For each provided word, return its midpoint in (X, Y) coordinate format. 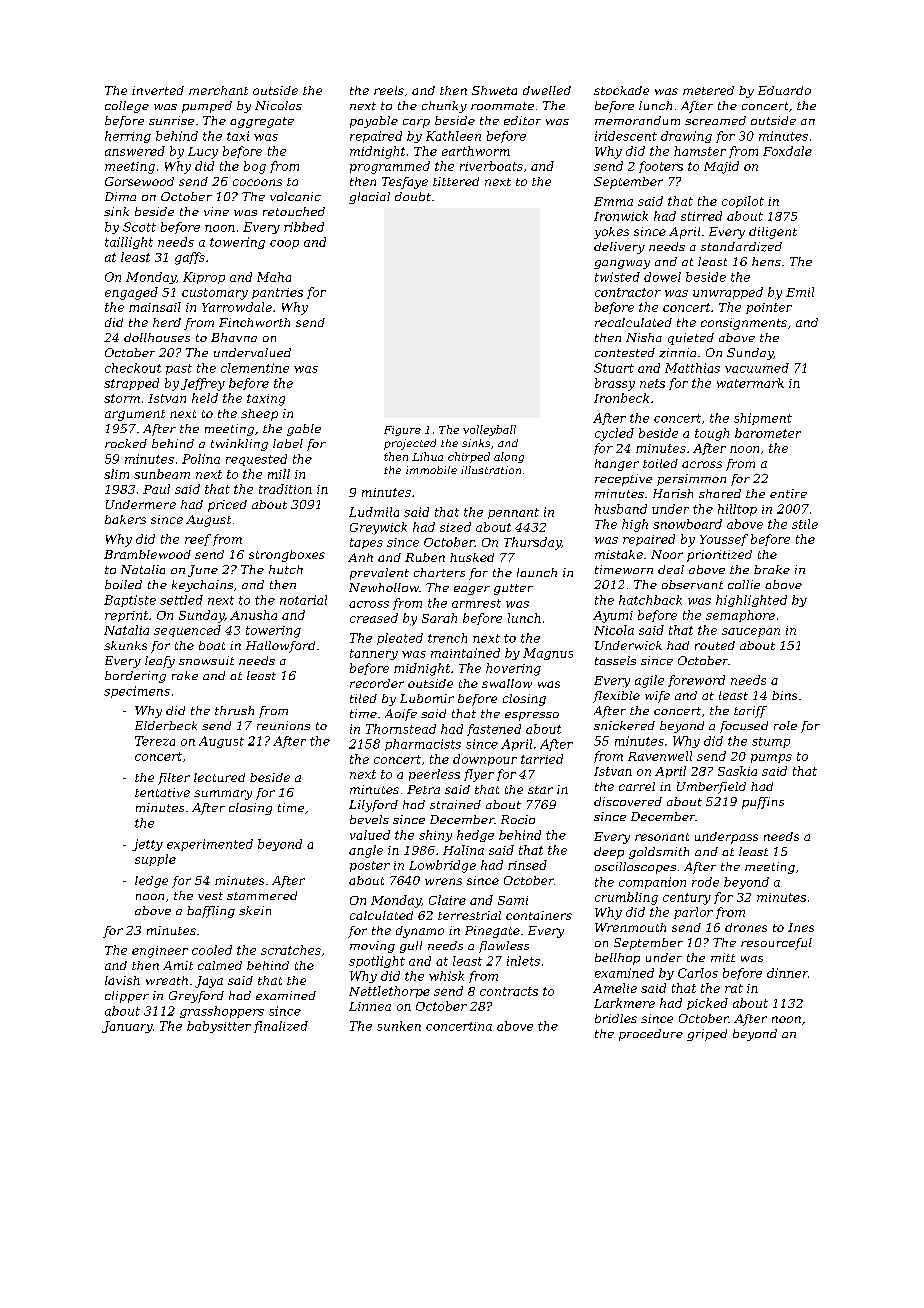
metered (708, 90)
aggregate (262, 122)
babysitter (219, 1027)
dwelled (547, 90)
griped (707, 1035)
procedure (651, 1035)
